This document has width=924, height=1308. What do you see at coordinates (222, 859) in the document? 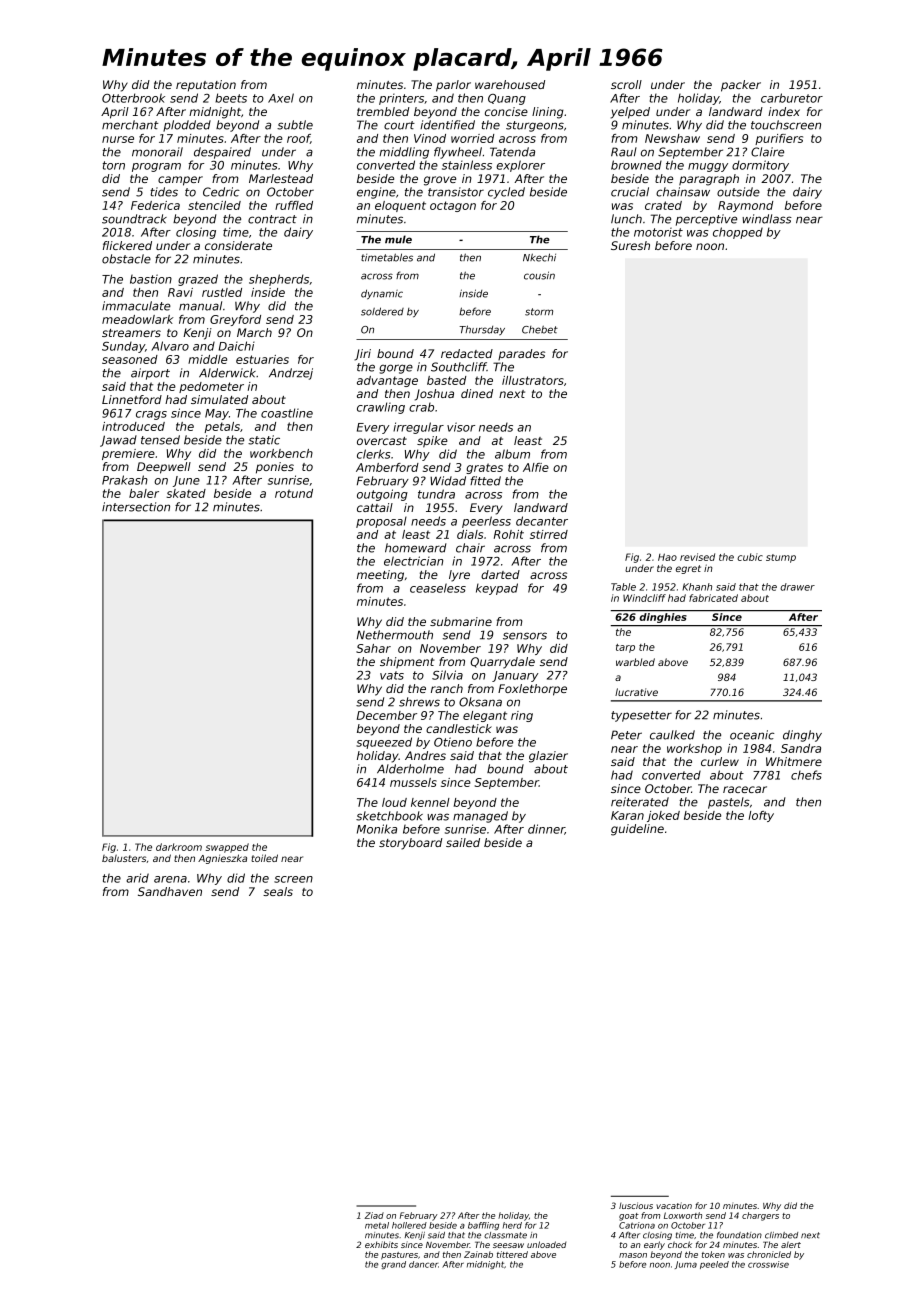
I see `Agnieszka` at bounding box center [222, 859].
